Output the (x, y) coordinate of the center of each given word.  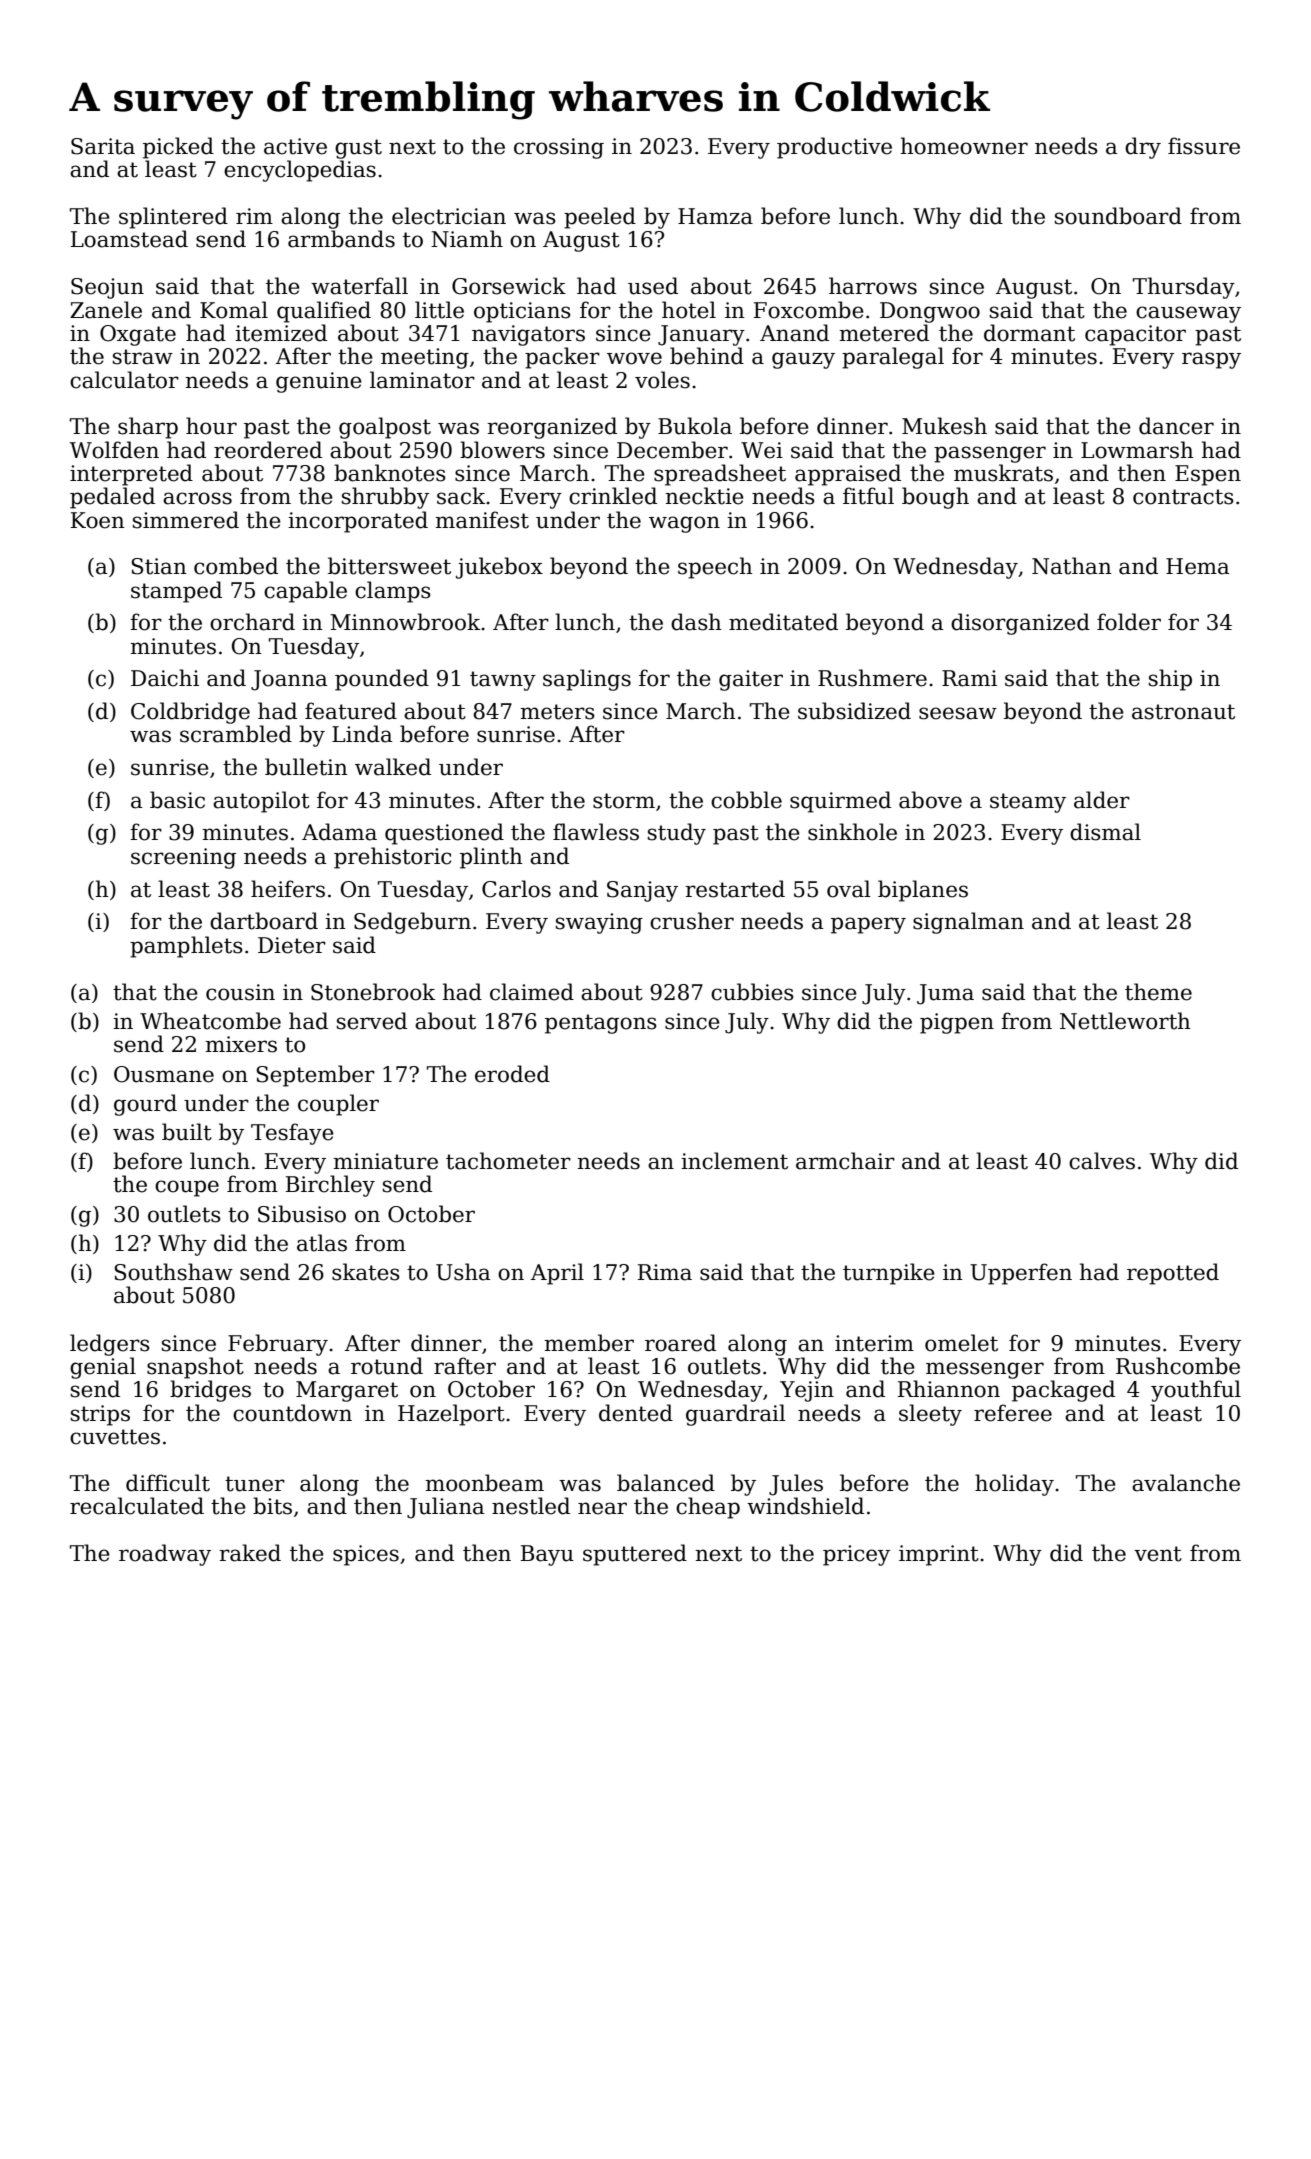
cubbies (752, 992)
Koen (98, 520)
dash (696, 622)
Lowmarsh (1137, 450)
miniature (385, 1161)
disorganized (1020, 624)
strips (100, 1415)
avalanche (1186, 1483)
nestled (531, 1506)
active (295, 146)
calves (1102, 1161)
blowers (502, 450)
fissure (1204, 146)
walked (393, 767)
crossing (559, 148)
